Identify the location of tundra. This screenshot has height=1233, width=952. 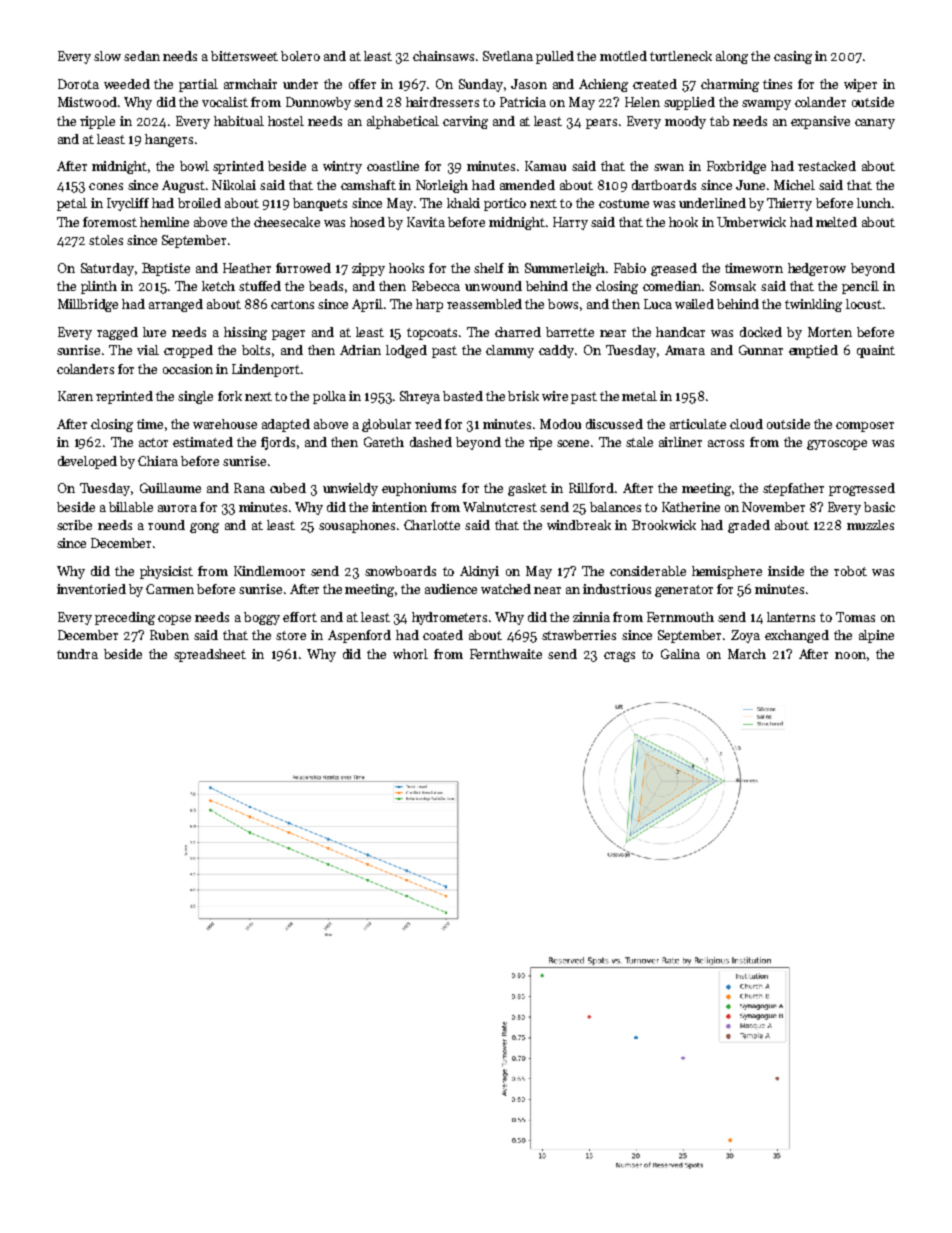
(77, 654).
